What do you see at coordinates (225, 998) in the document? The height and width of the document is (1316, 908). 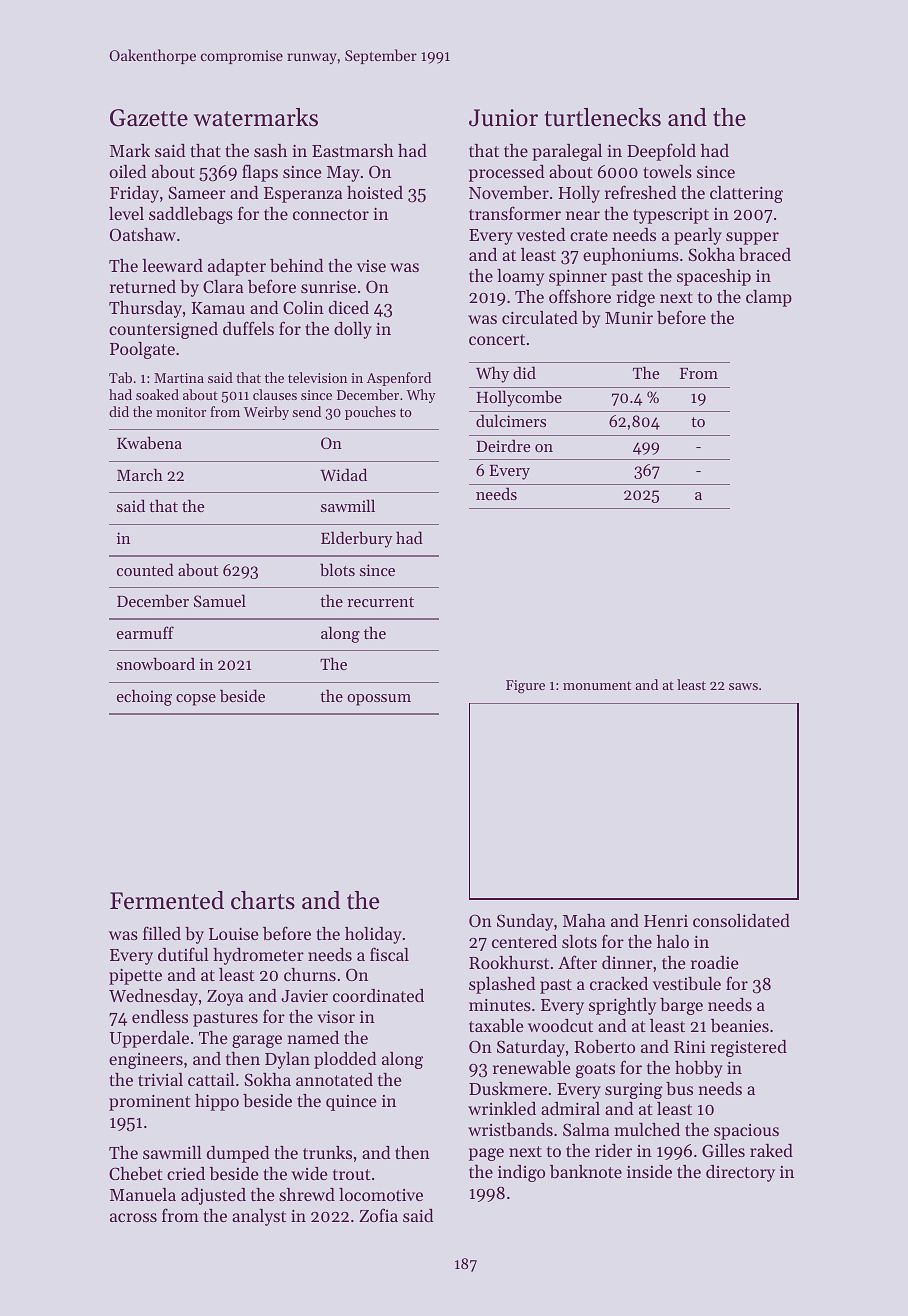 I see `Zoya` at bounding box center [225, 998].
